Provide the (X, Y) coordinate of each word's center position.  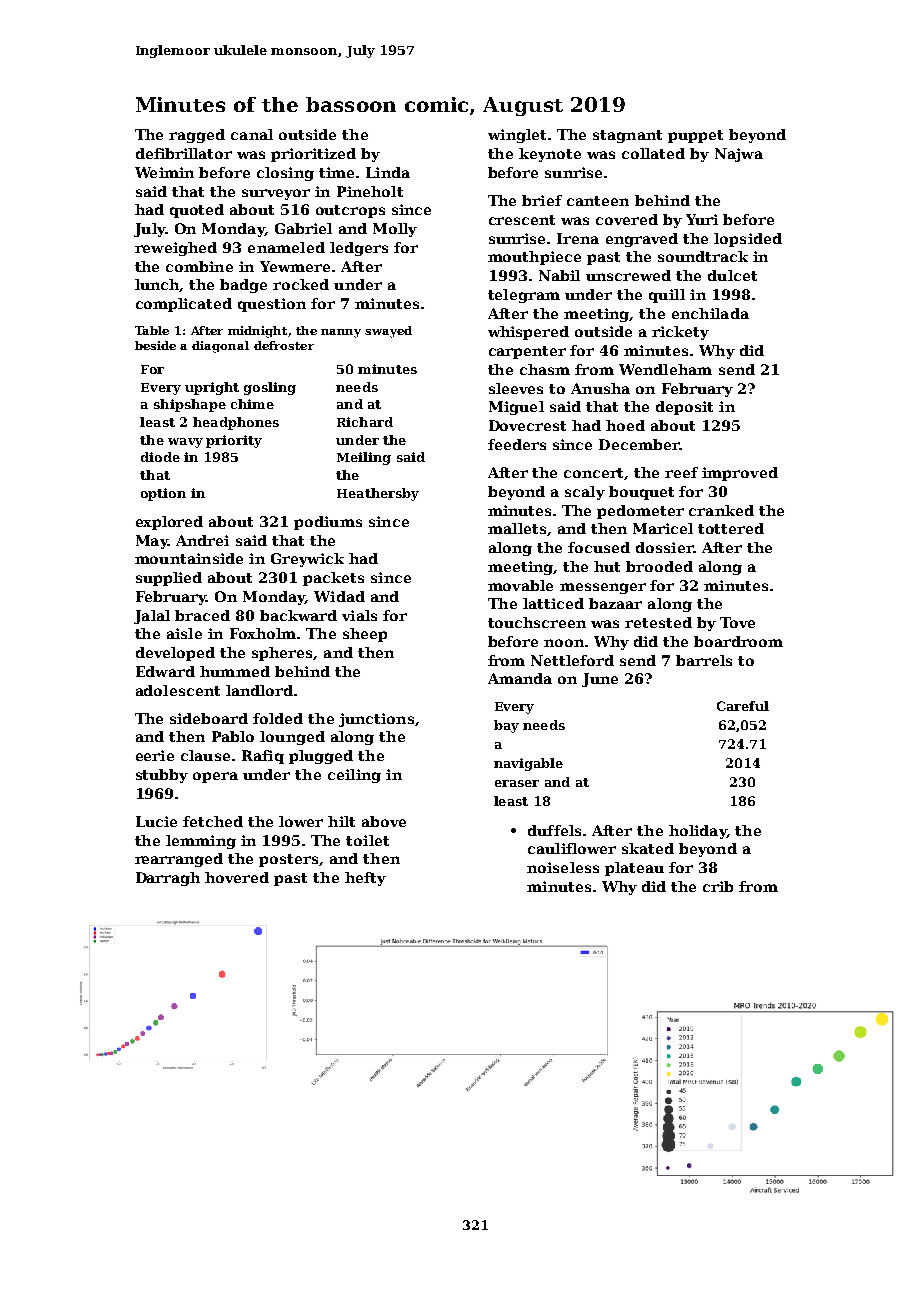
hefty (365, 879)
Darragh (168, 879)
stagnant (627, 136)
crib (718, 886)
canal (252, 134)
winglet (517, 136)
